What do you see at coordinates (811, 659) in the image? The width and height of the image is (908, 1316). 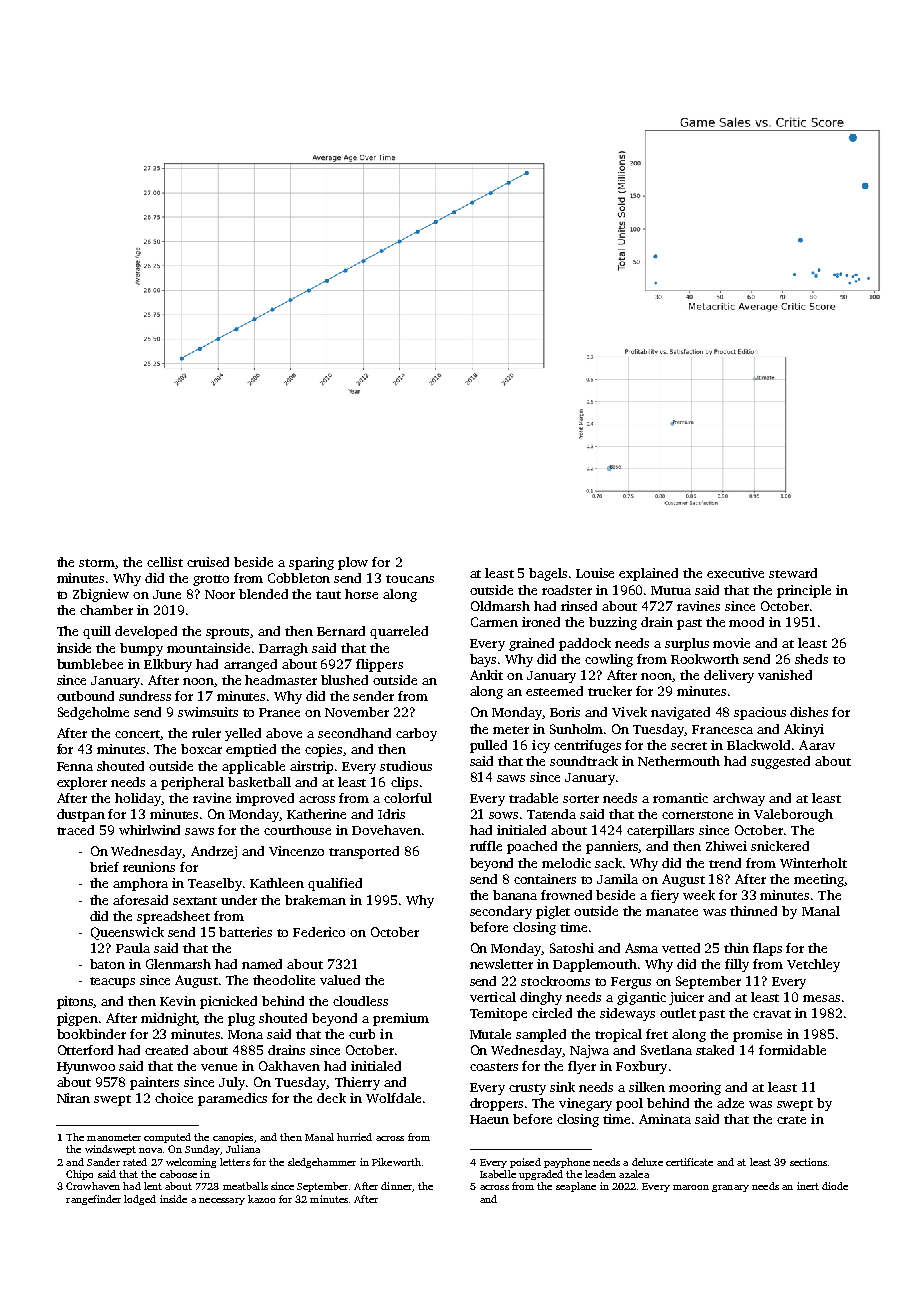 I see `sheds` at bounding box center [811, 659].
